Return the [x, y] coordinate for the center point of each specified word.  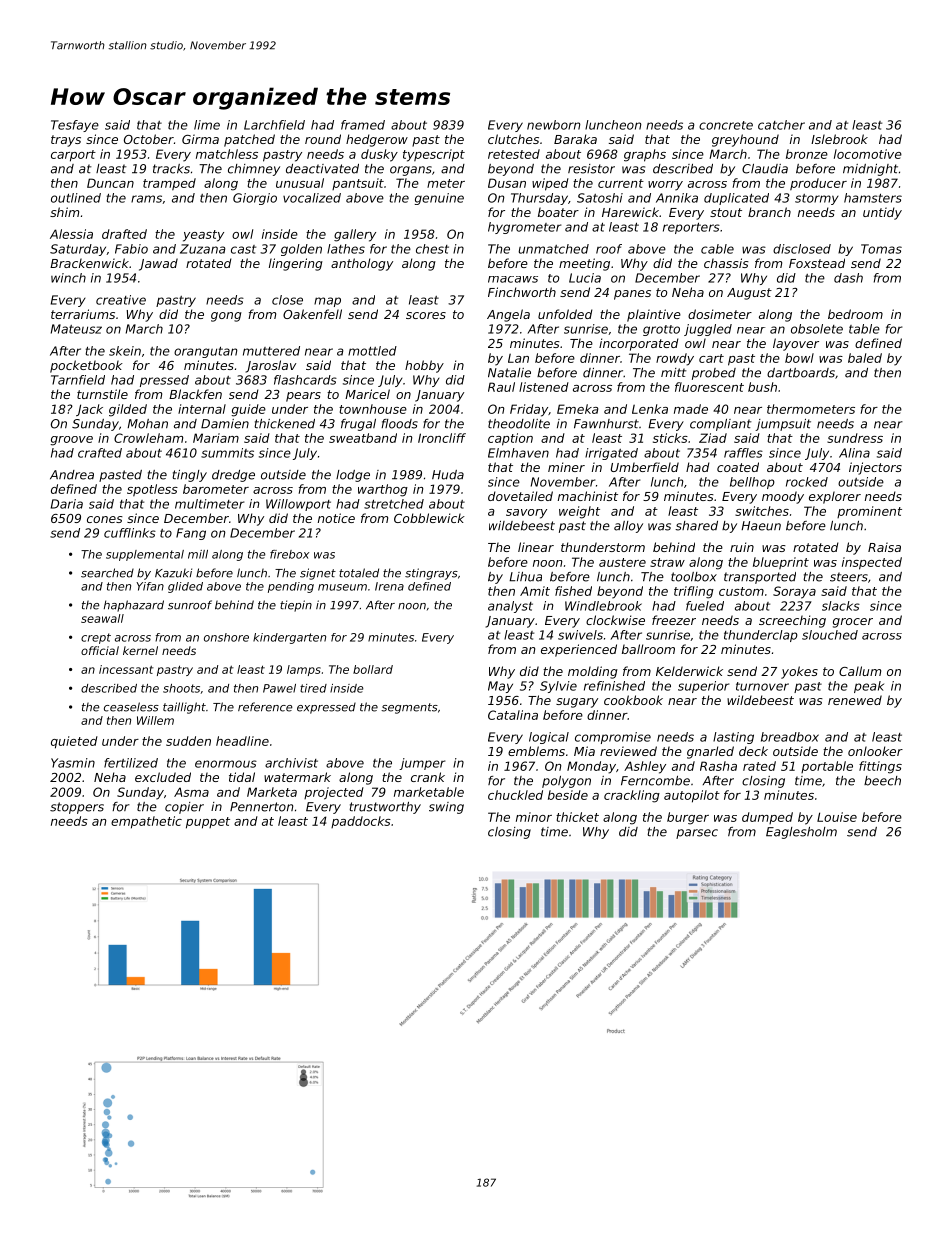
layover [796, 344]
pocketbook [86, 366]
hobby [424, 366]
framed [363, 125]
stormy [817, 199]
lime [207, 125]
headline [242, 741]
